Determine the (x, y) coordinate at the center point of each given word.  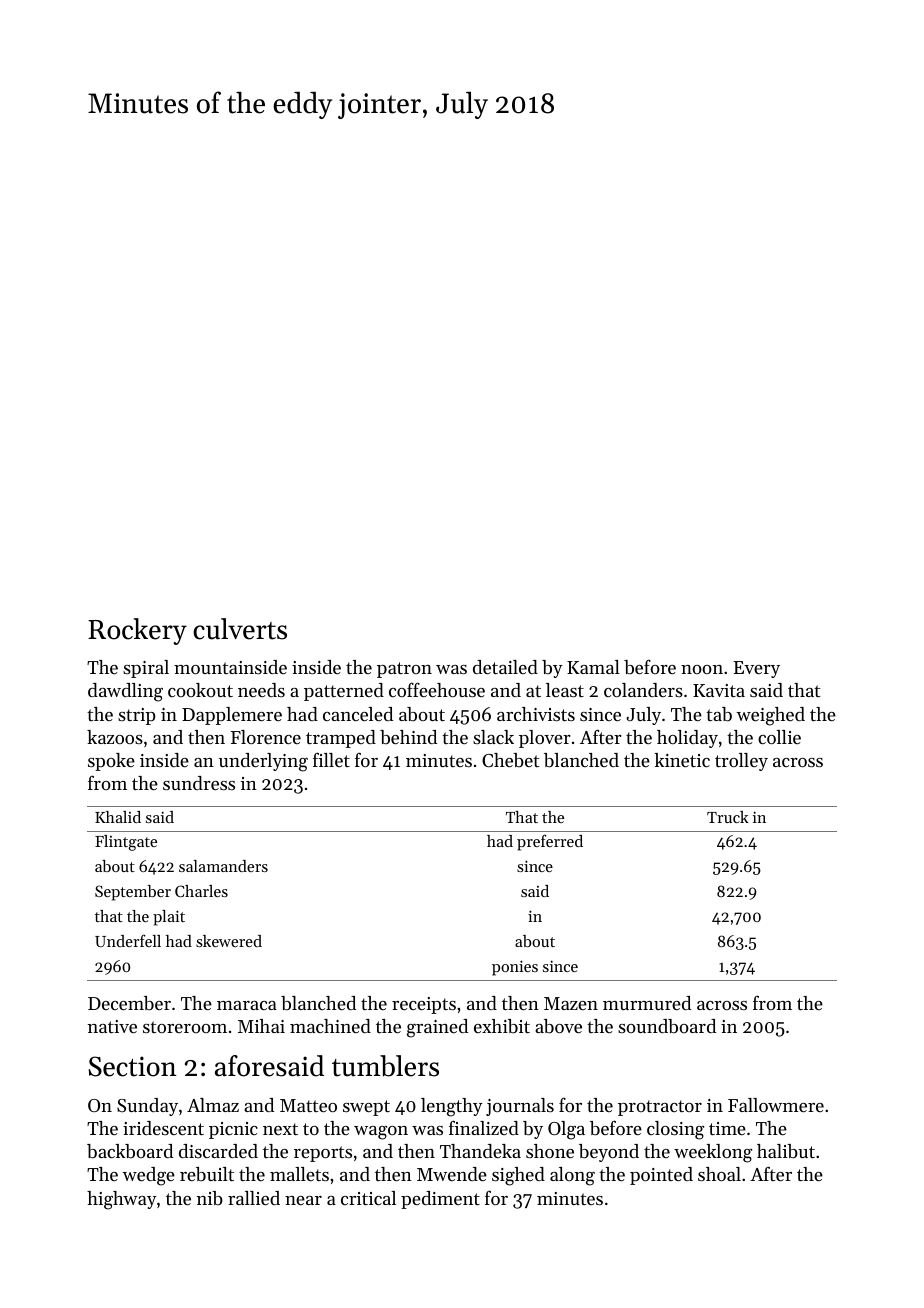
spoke (111, 762)
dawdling (125, 692)
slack (493, 737)
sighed (518, 1176)
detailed (505, 667)
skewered (229, 941)
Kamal (593, 667)
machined (330, 1026)
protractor (660, 1108)
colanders (643, 690)
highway (122, 1200)
